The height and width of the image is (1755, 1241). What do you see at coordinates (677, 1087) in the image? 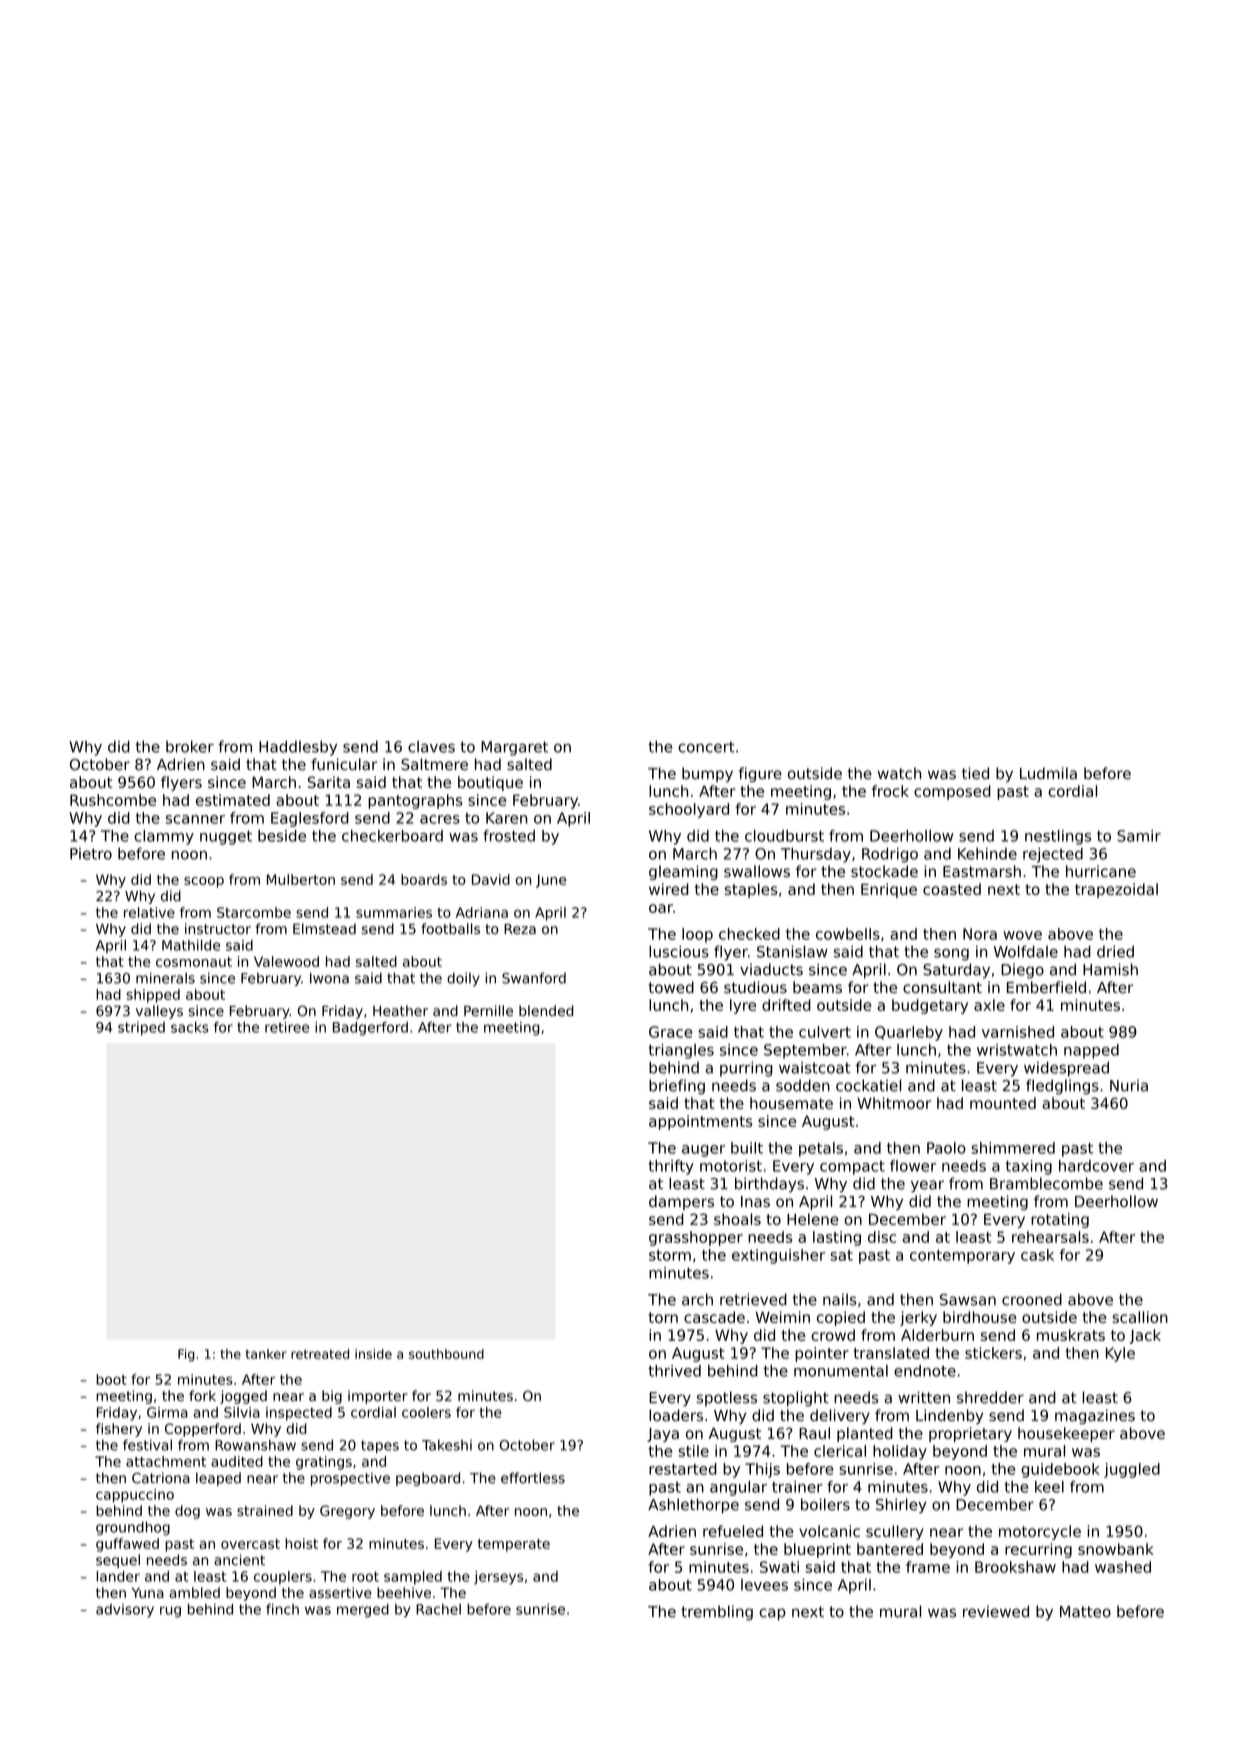
I see `briefing` at bounding box center [677, 1087].
